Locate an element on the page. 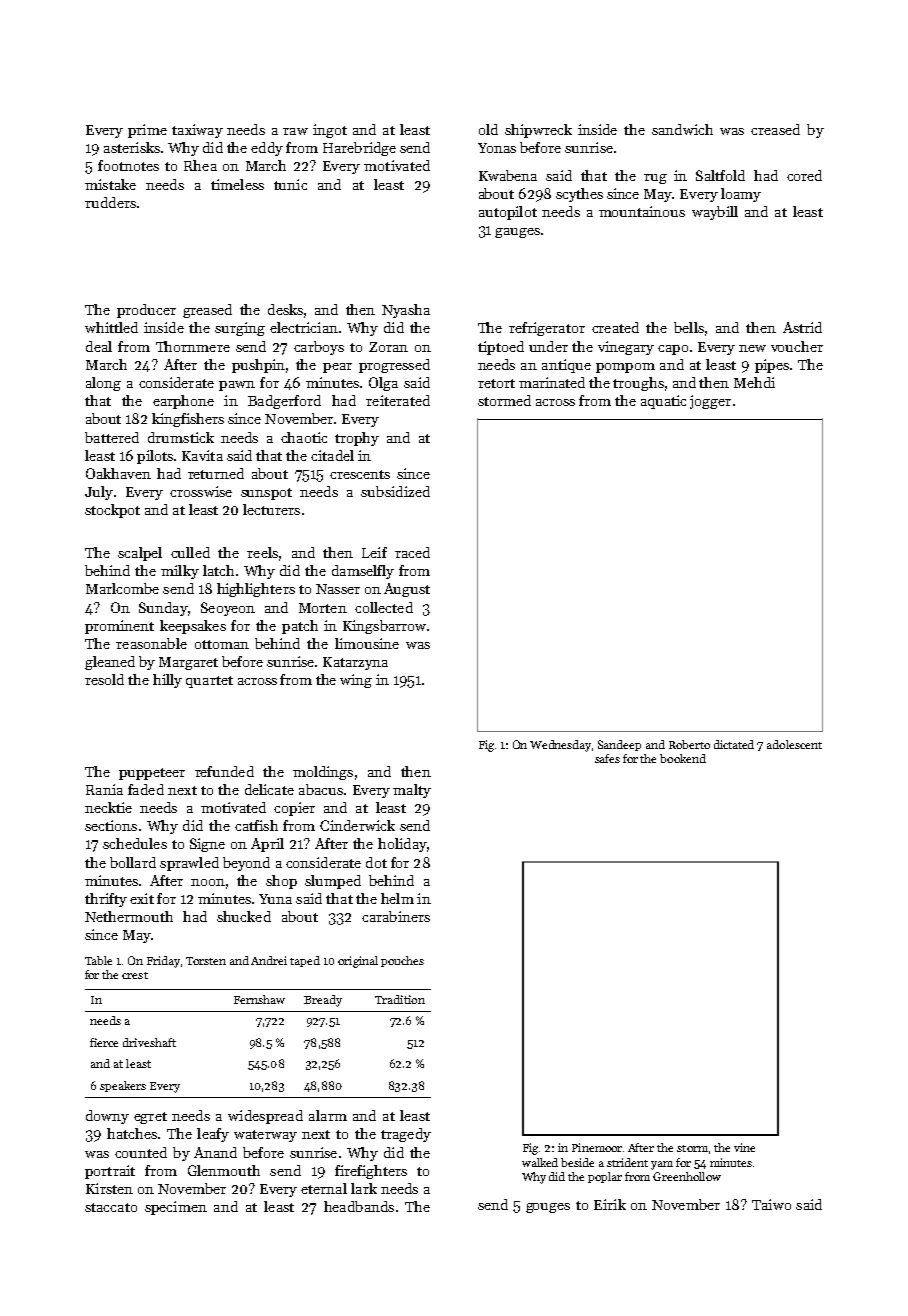 Image resolution: width=908 pixels, height=1316 pixels. deal is located at coordinates (99, 346).
